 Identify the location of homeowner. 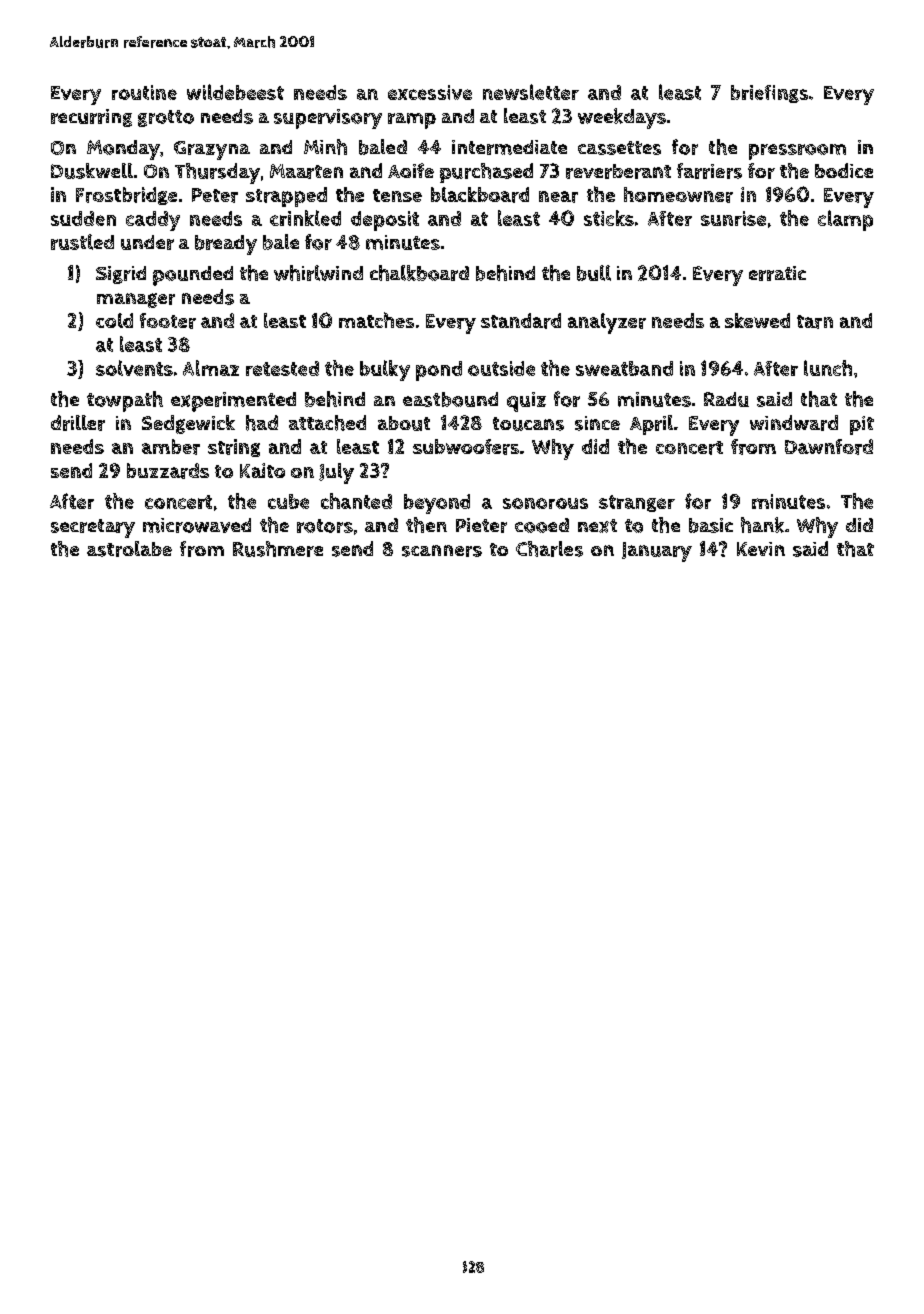
(678, 195).
